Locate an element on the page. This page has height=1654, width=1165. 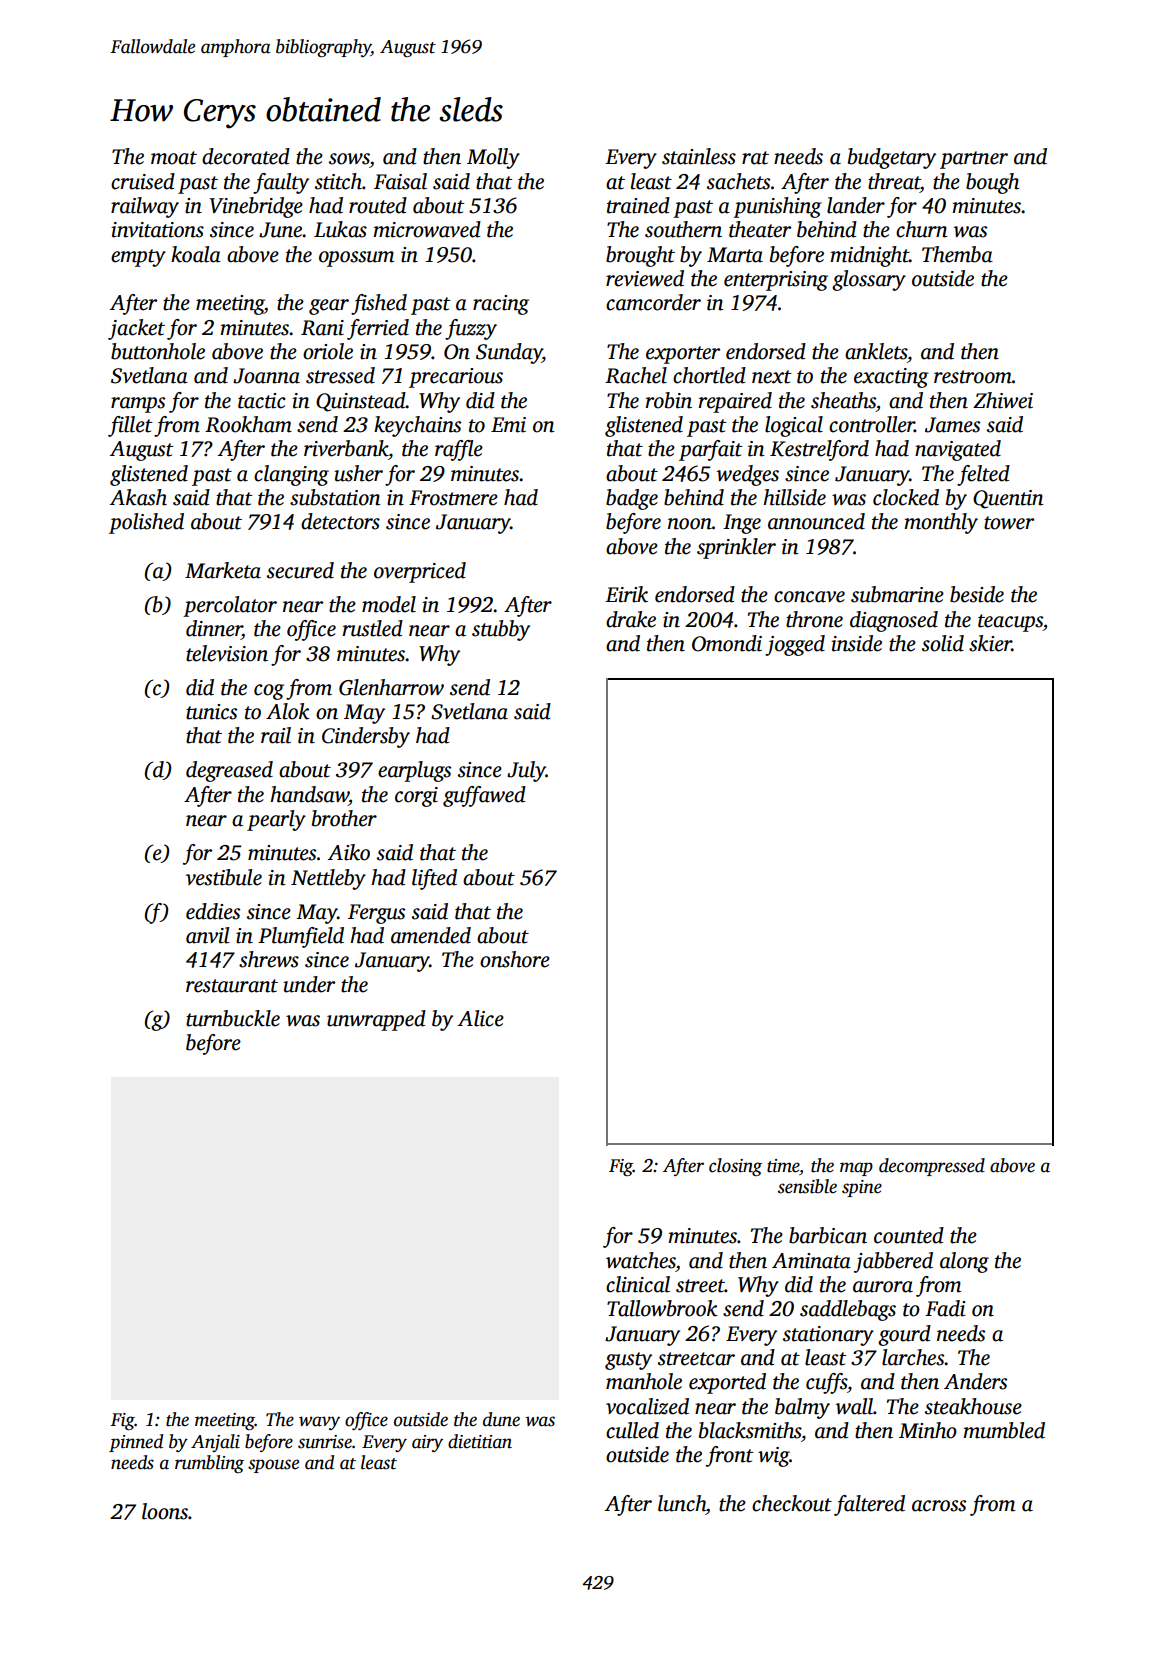
faltered is located at coordinates (869, 1505).
